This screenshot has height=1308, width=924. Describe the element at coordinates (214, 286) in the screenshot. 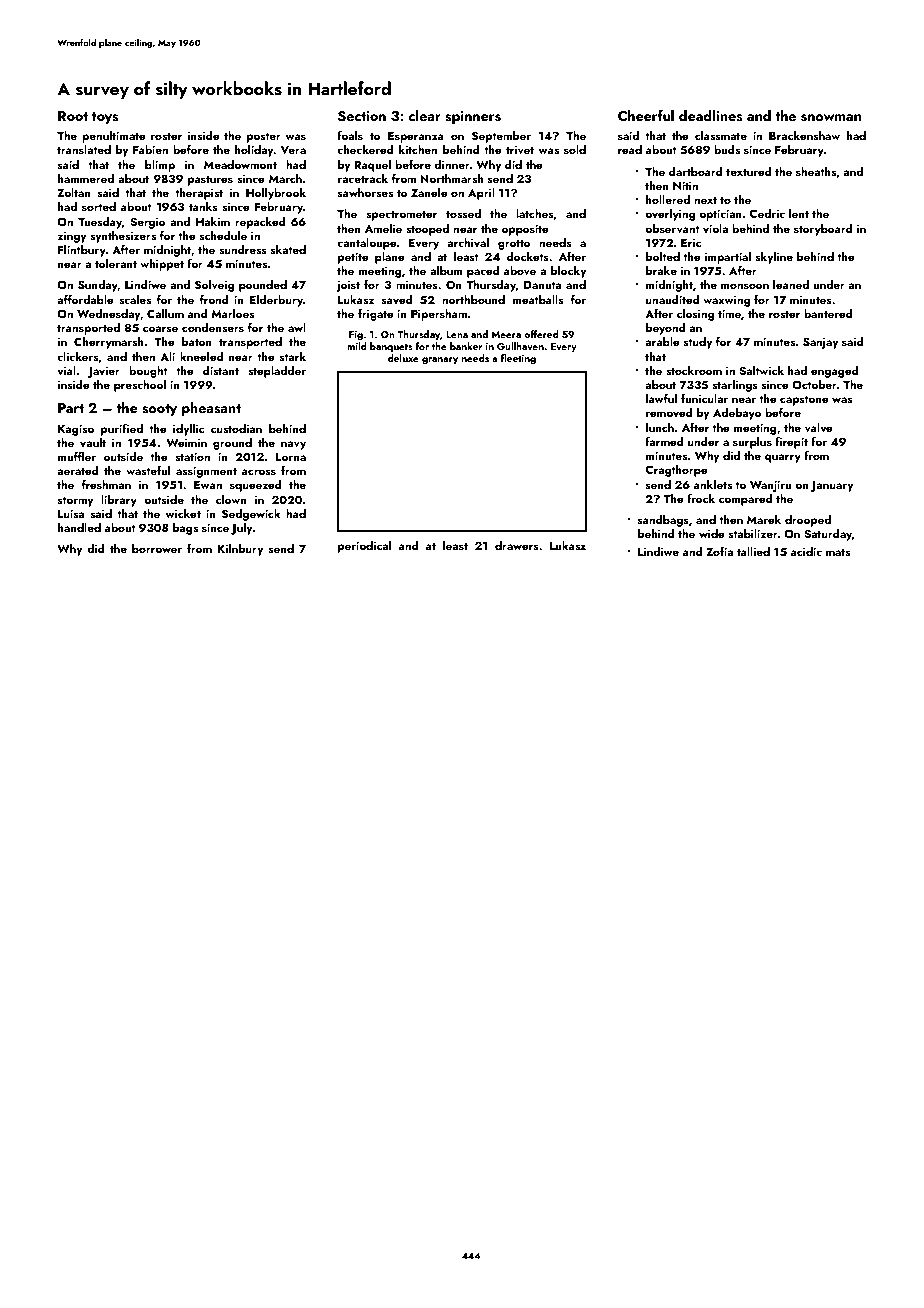

I see `Solveig` at that location.
